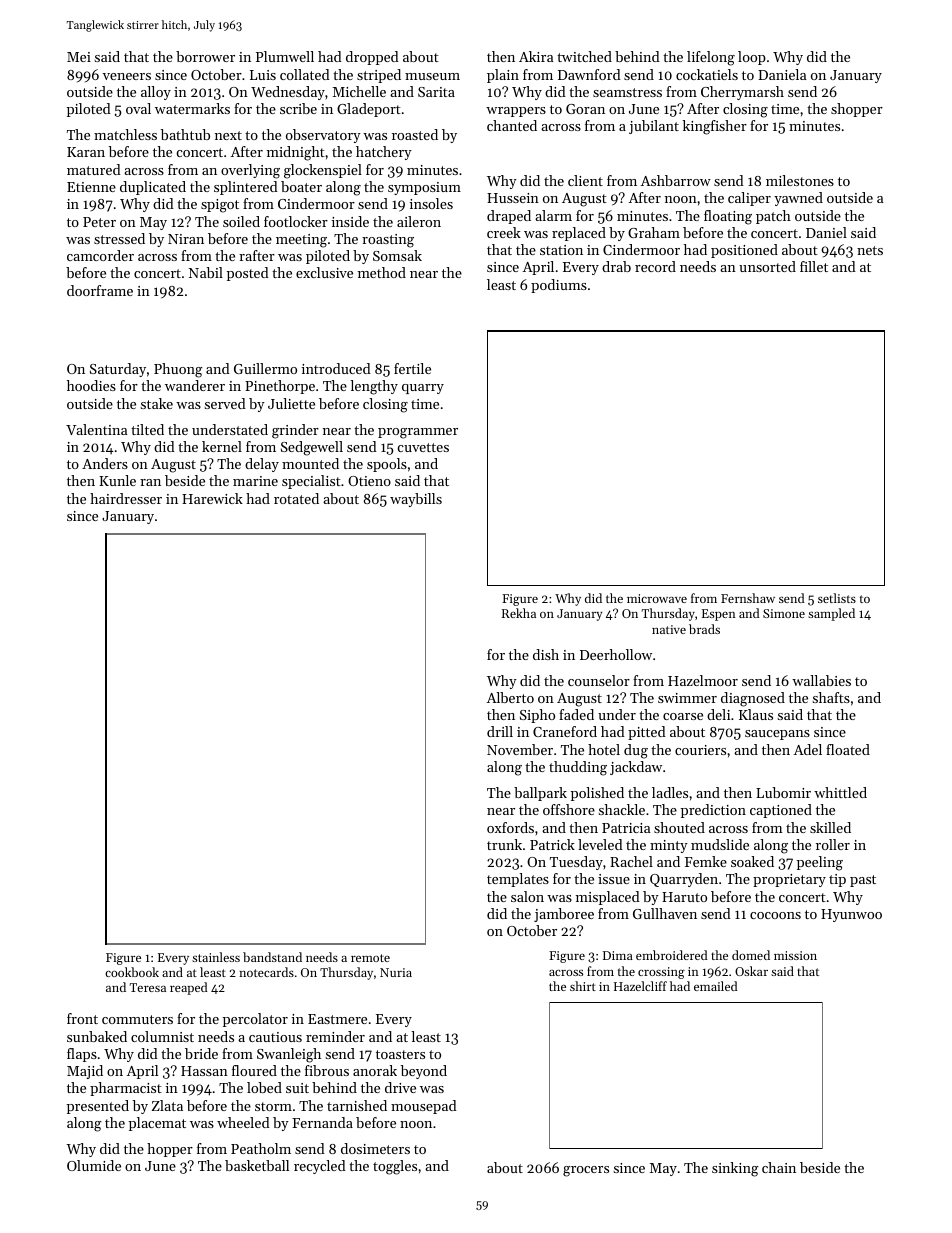 The width and height of the page is (952, 1233). I want to click on Lubomir, so click(783, 792).
